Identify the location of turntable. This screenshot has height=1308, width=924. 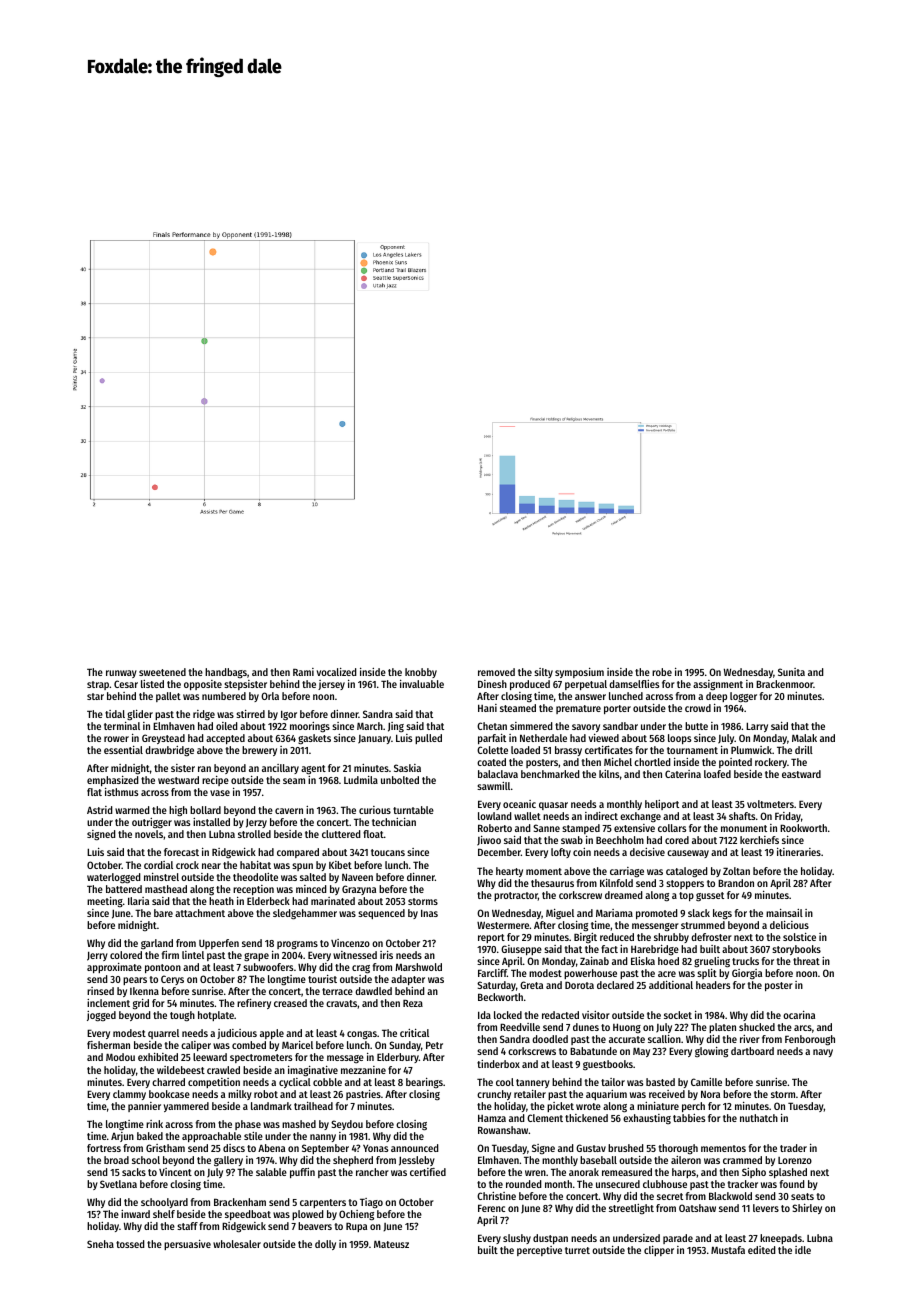
(413, 810).
